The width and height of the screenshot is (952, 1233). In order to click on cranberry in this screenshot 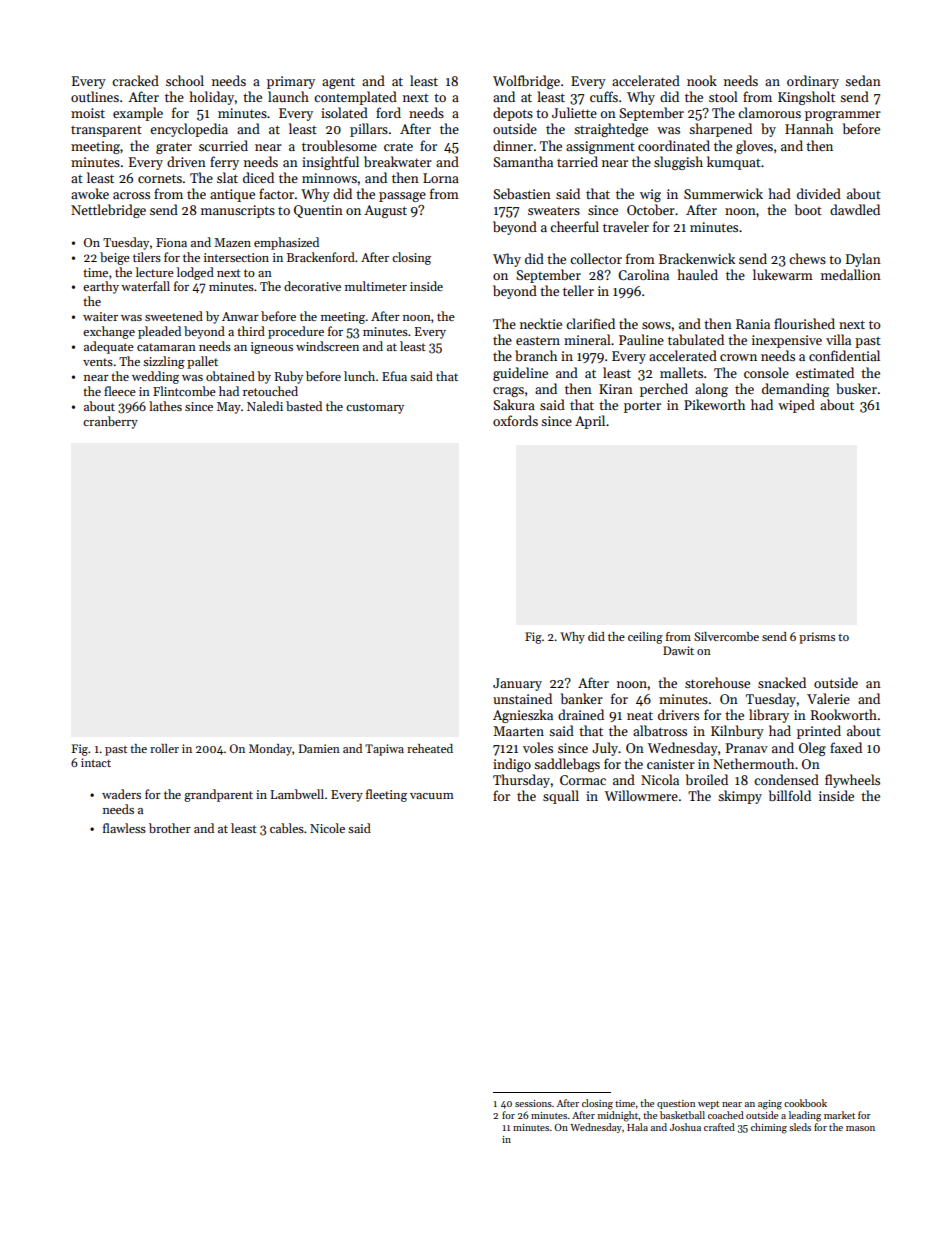, I will do `click(110, 422)`.
